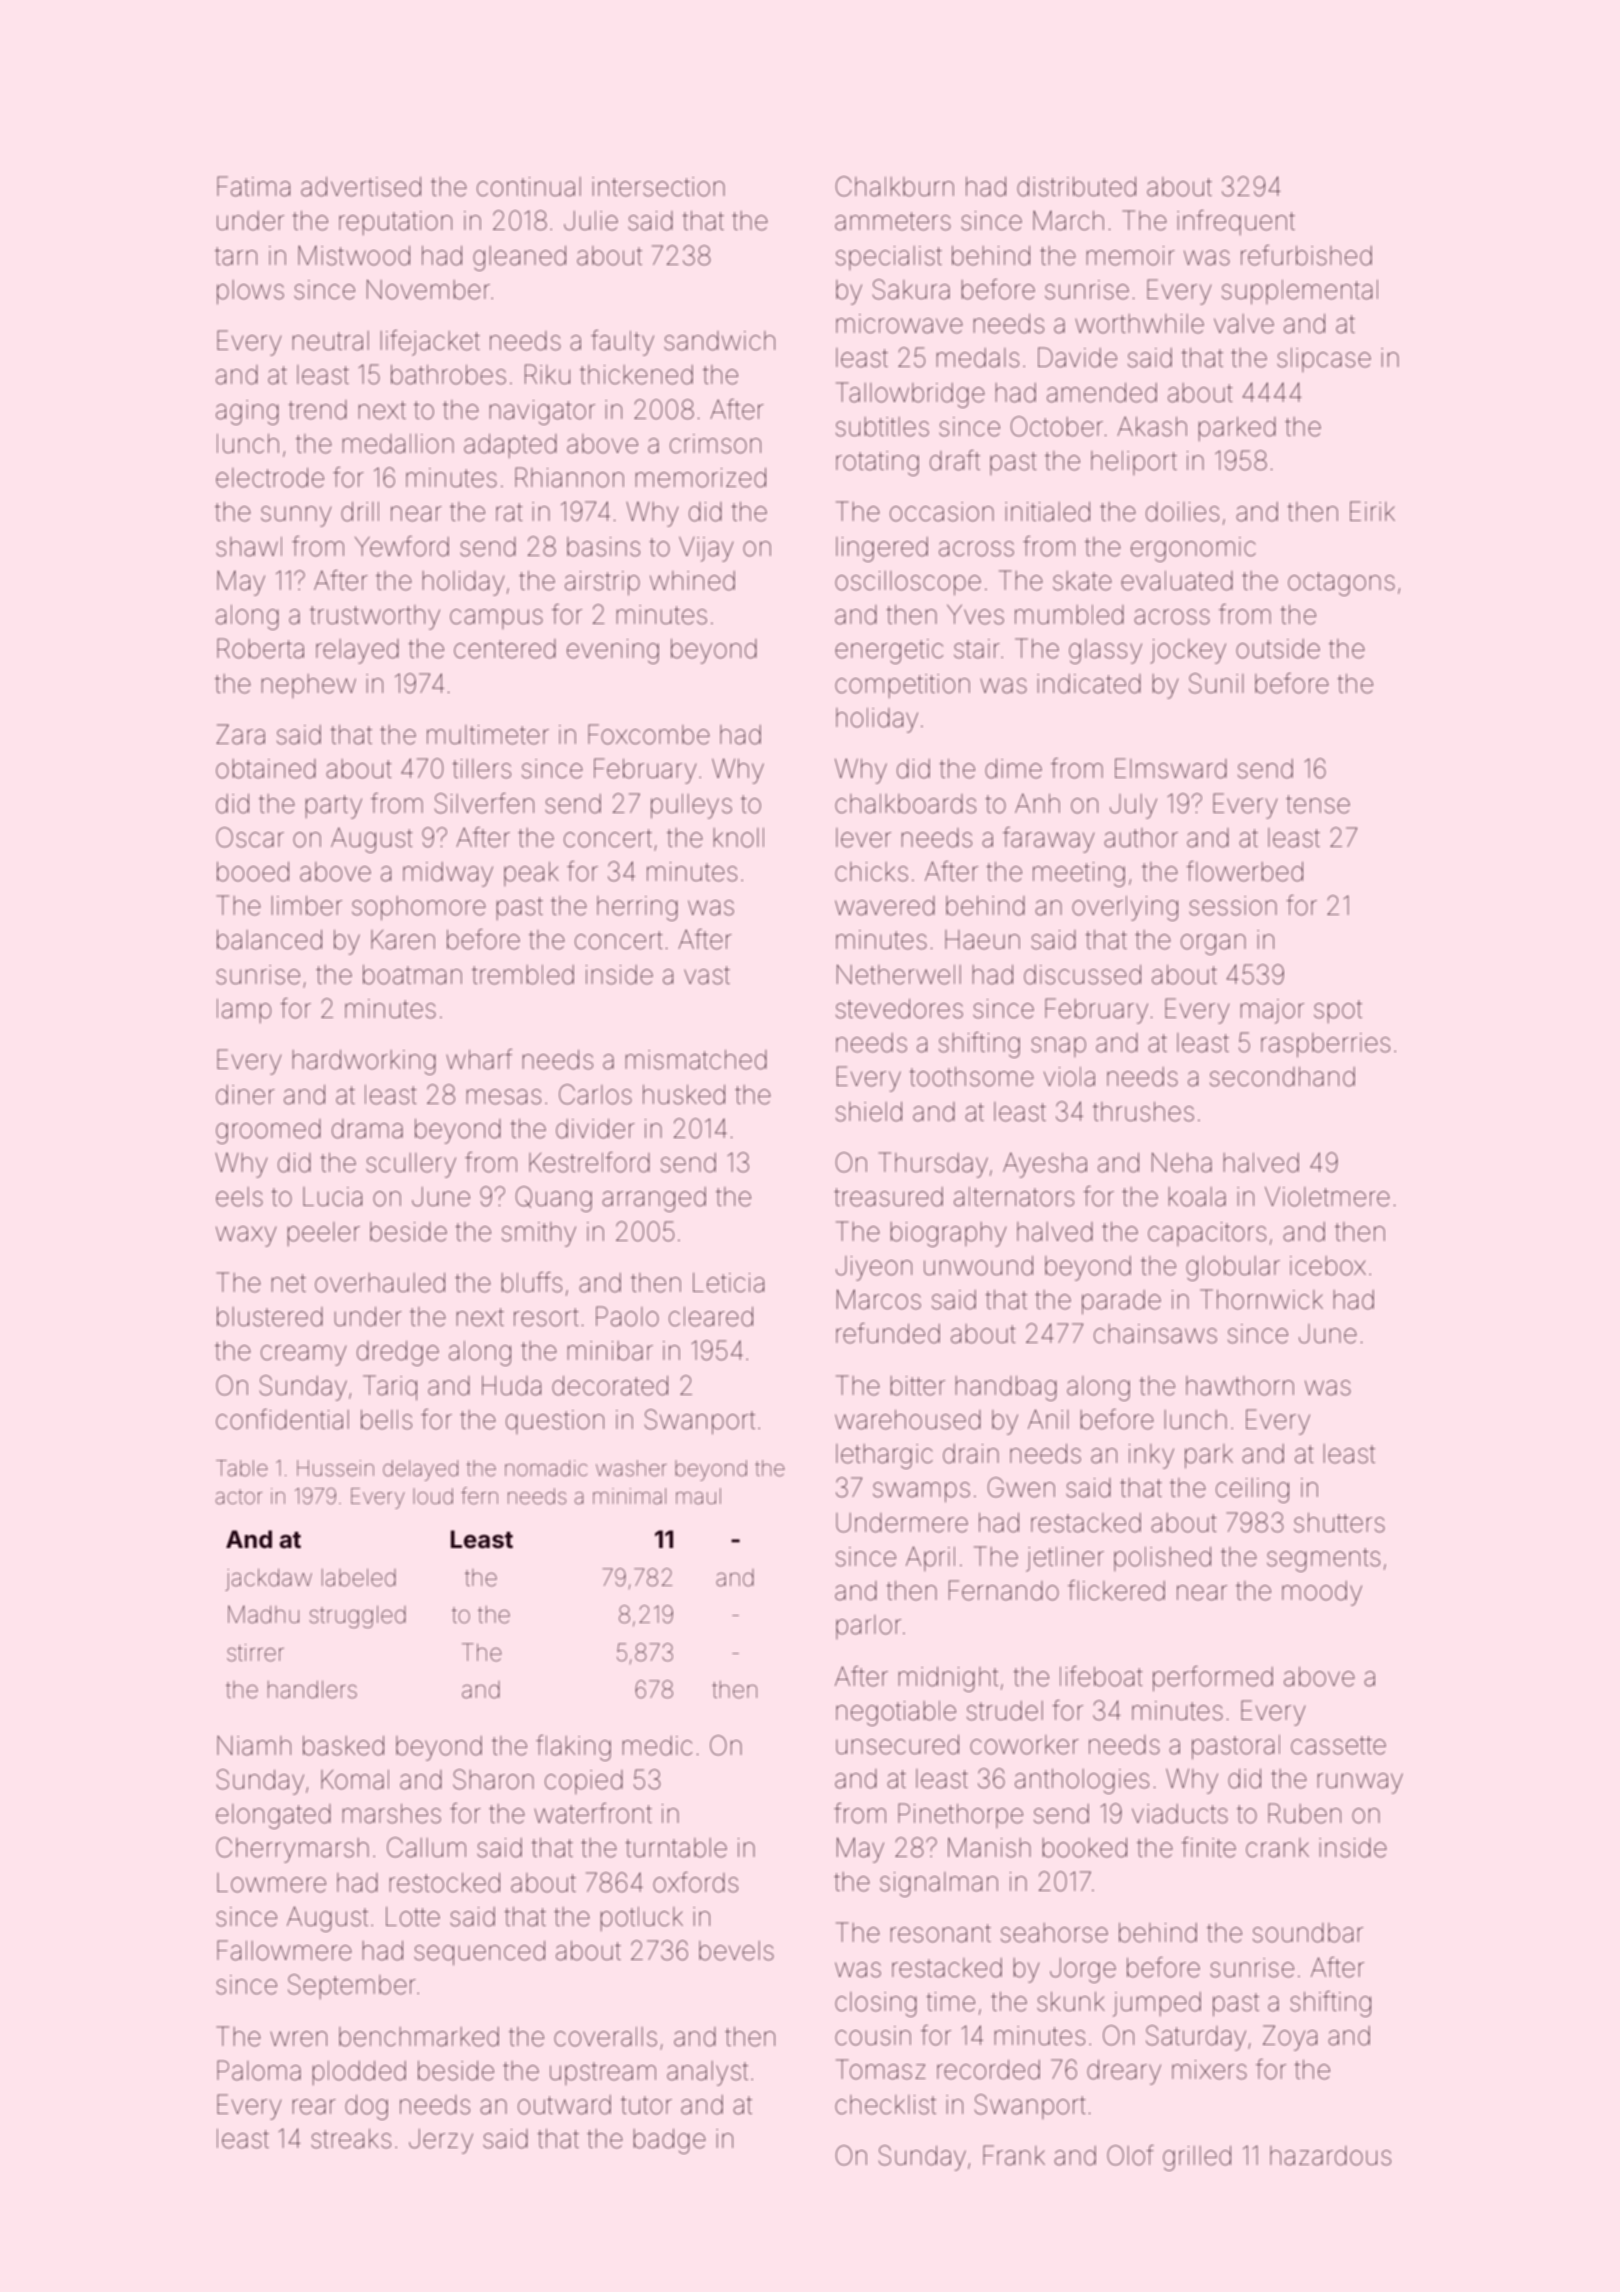 This screenshot has width=1620, height=2292. I want to click on Cherrymarsh, so click(292, 1850).
